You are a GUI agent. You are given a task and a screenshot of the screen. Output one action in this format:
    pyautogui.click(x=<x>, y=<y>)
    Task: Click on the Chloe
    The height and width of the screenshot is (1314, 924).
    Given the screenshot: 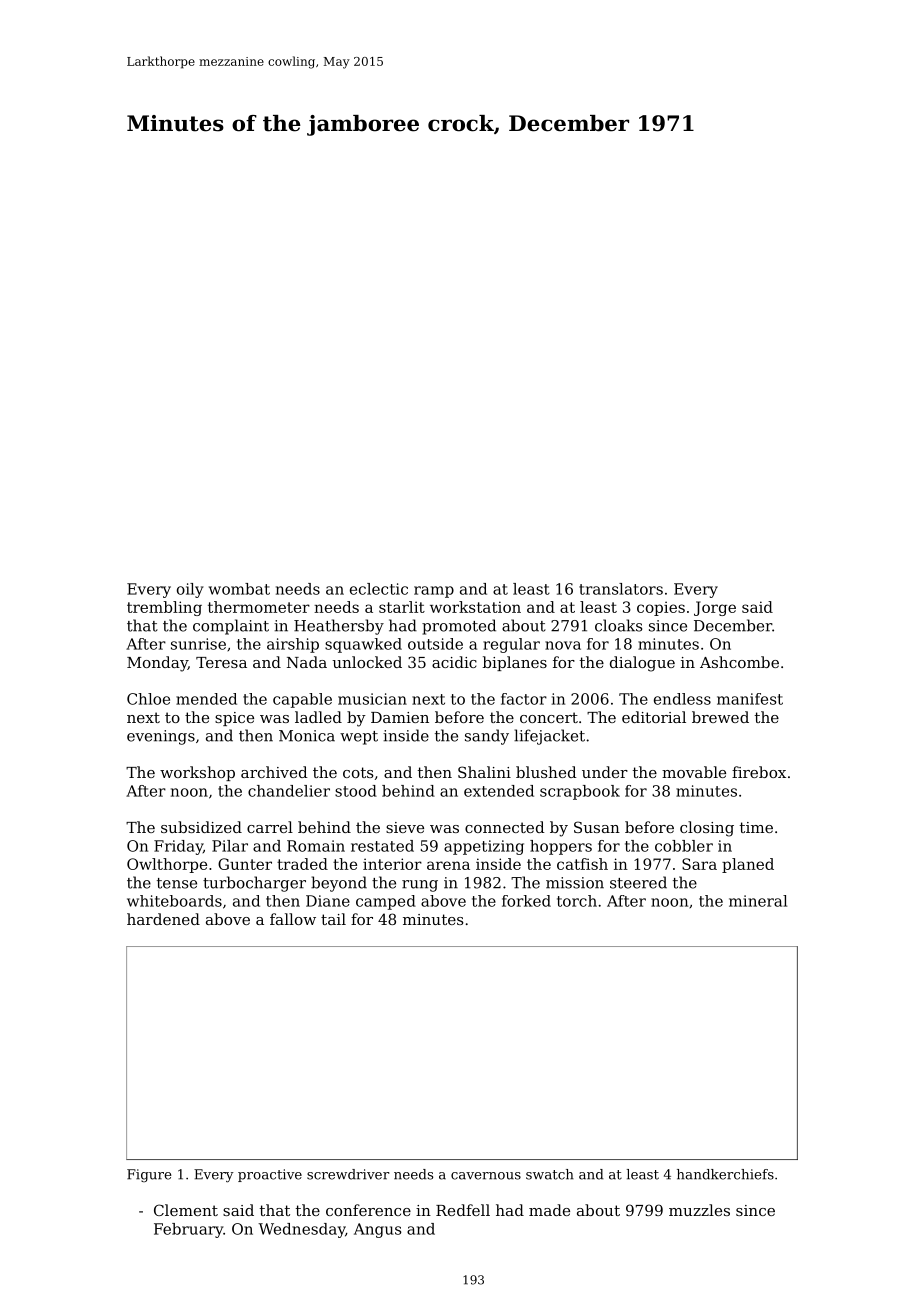 What is the action you would take?
    pyautogui.click(x=148, y=699)
